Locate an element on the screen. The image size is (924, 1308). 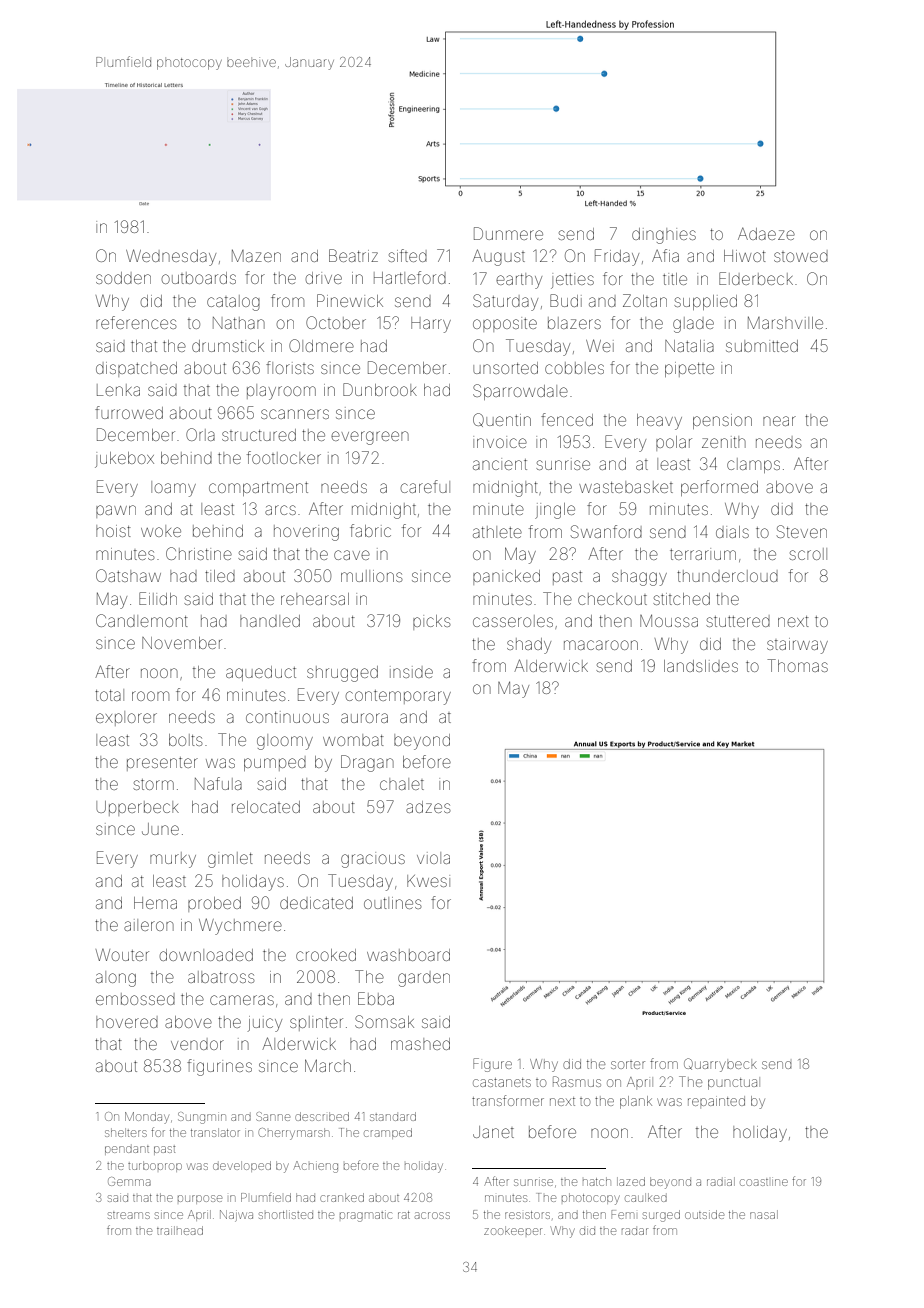
Oatshaw is located at coordinates (128, 575).
